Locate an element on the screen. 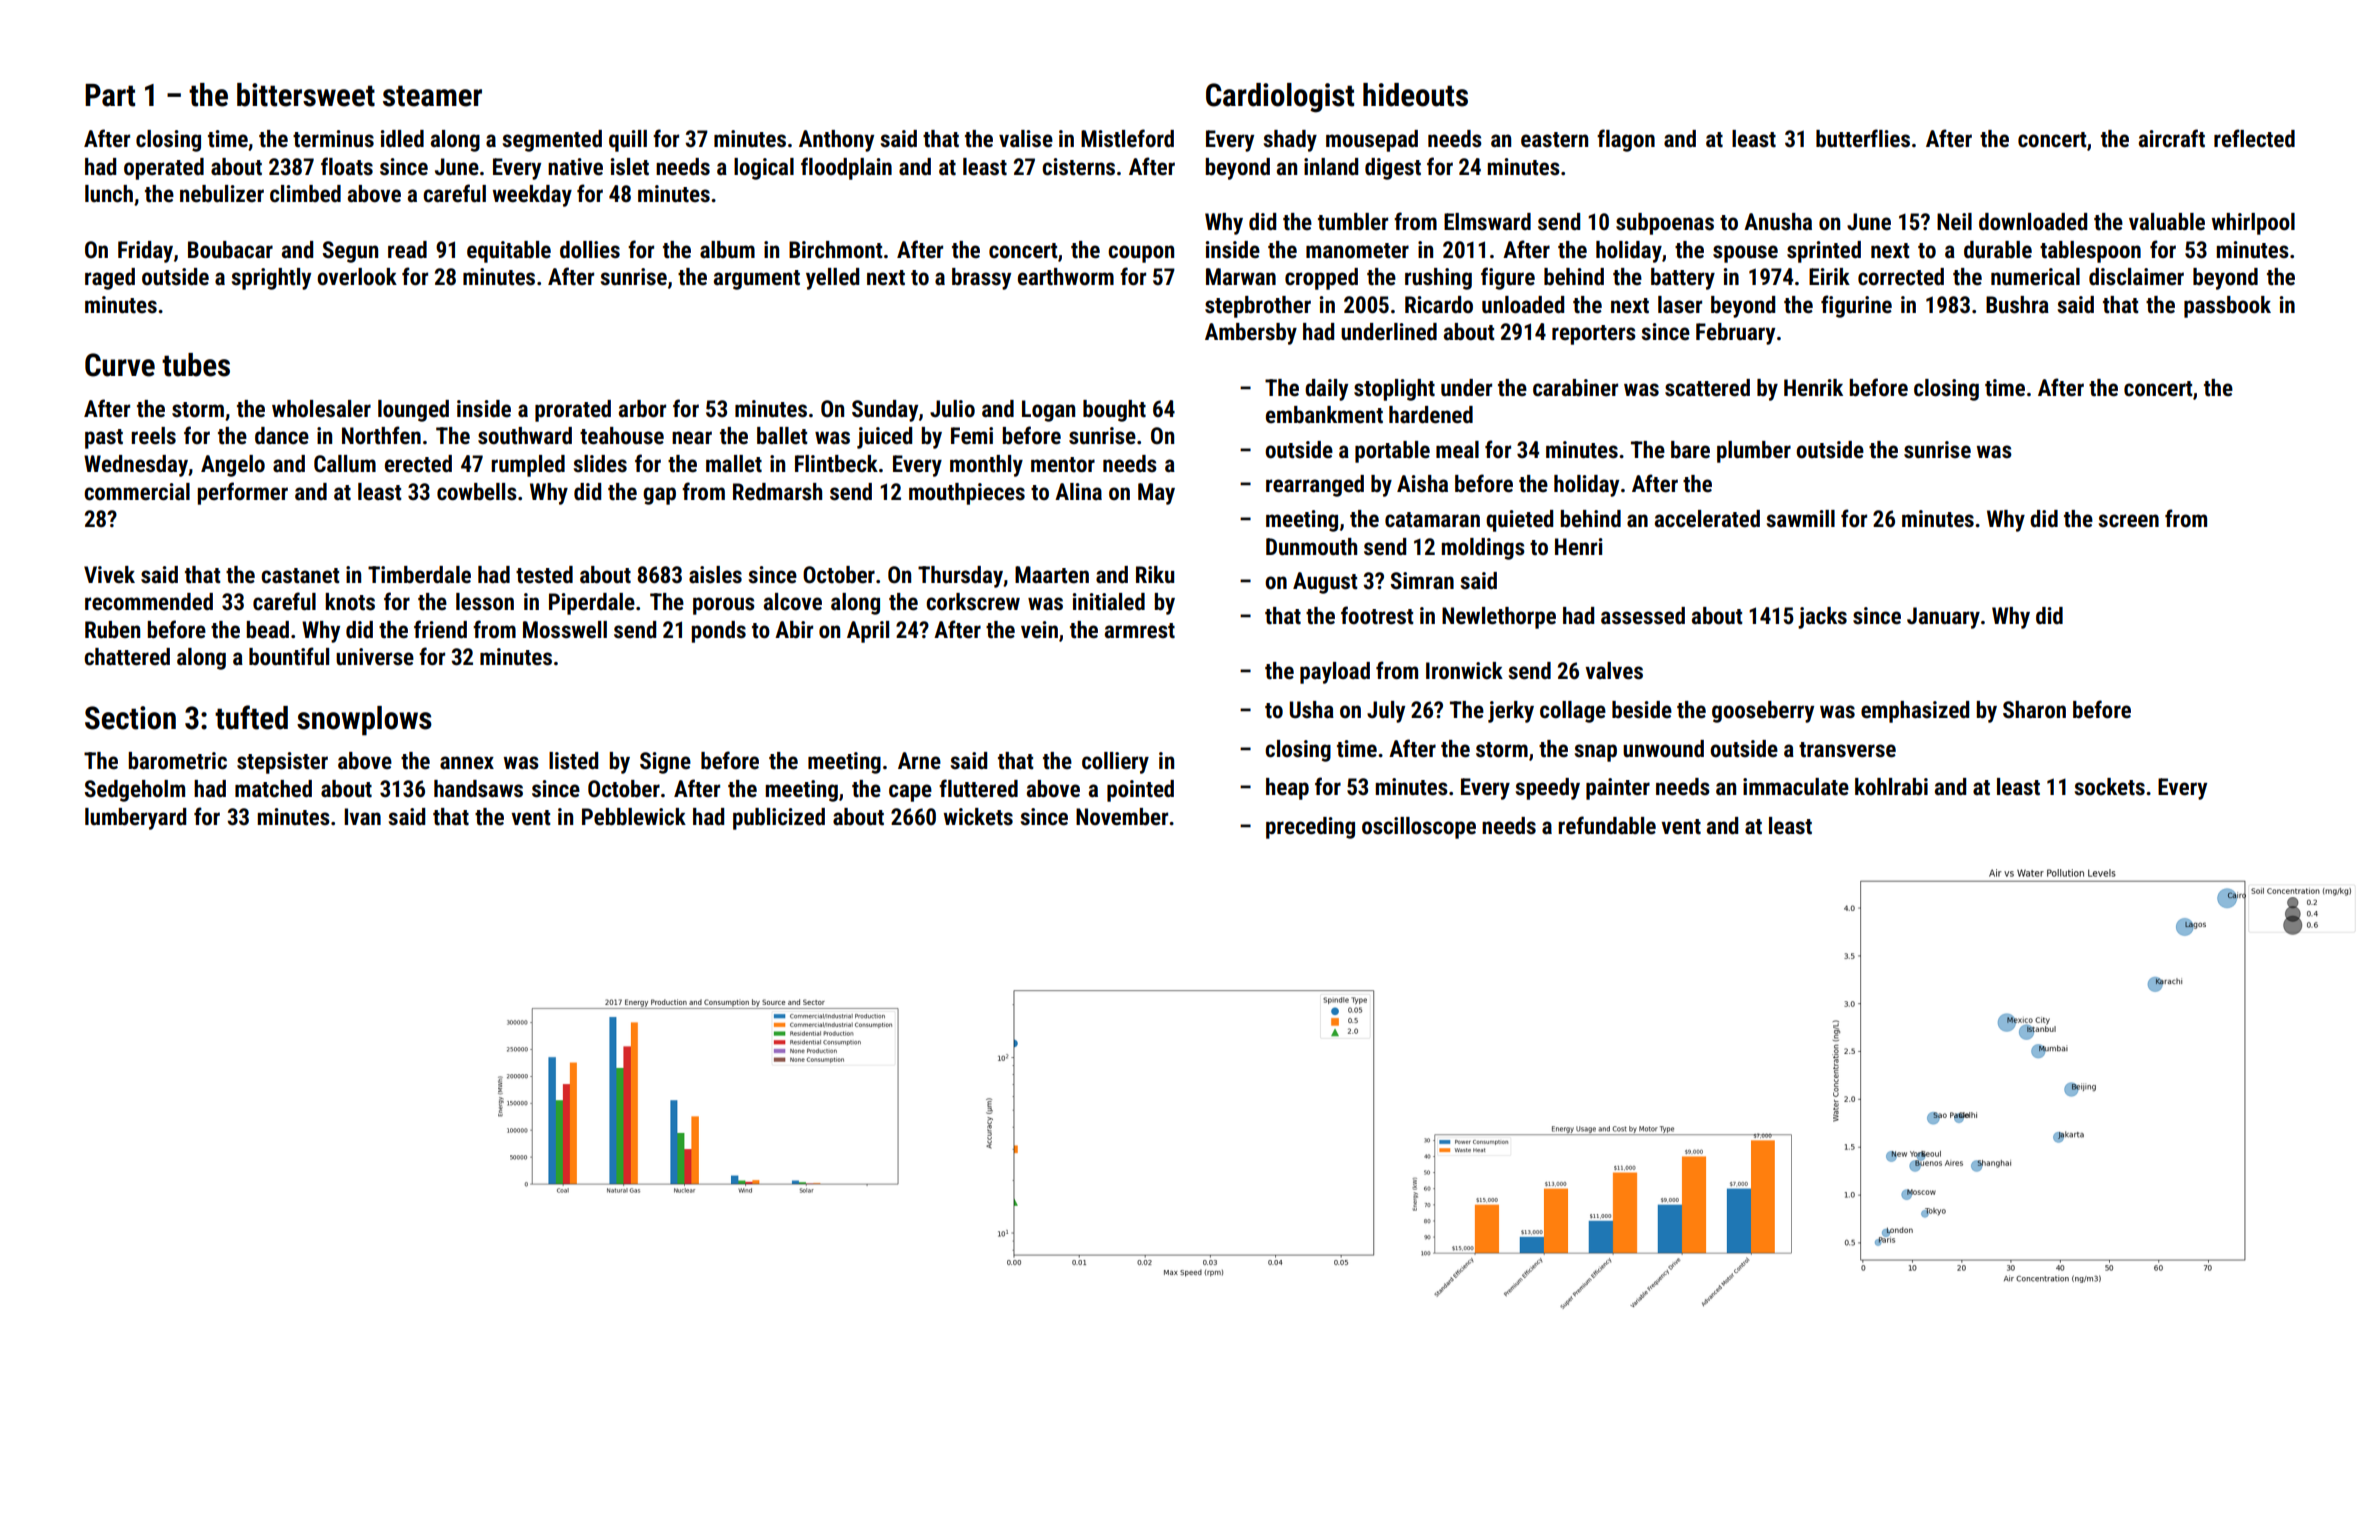 This screenshot has height=1540, width=2380. teahouse is located at coordinates (622, 436).
